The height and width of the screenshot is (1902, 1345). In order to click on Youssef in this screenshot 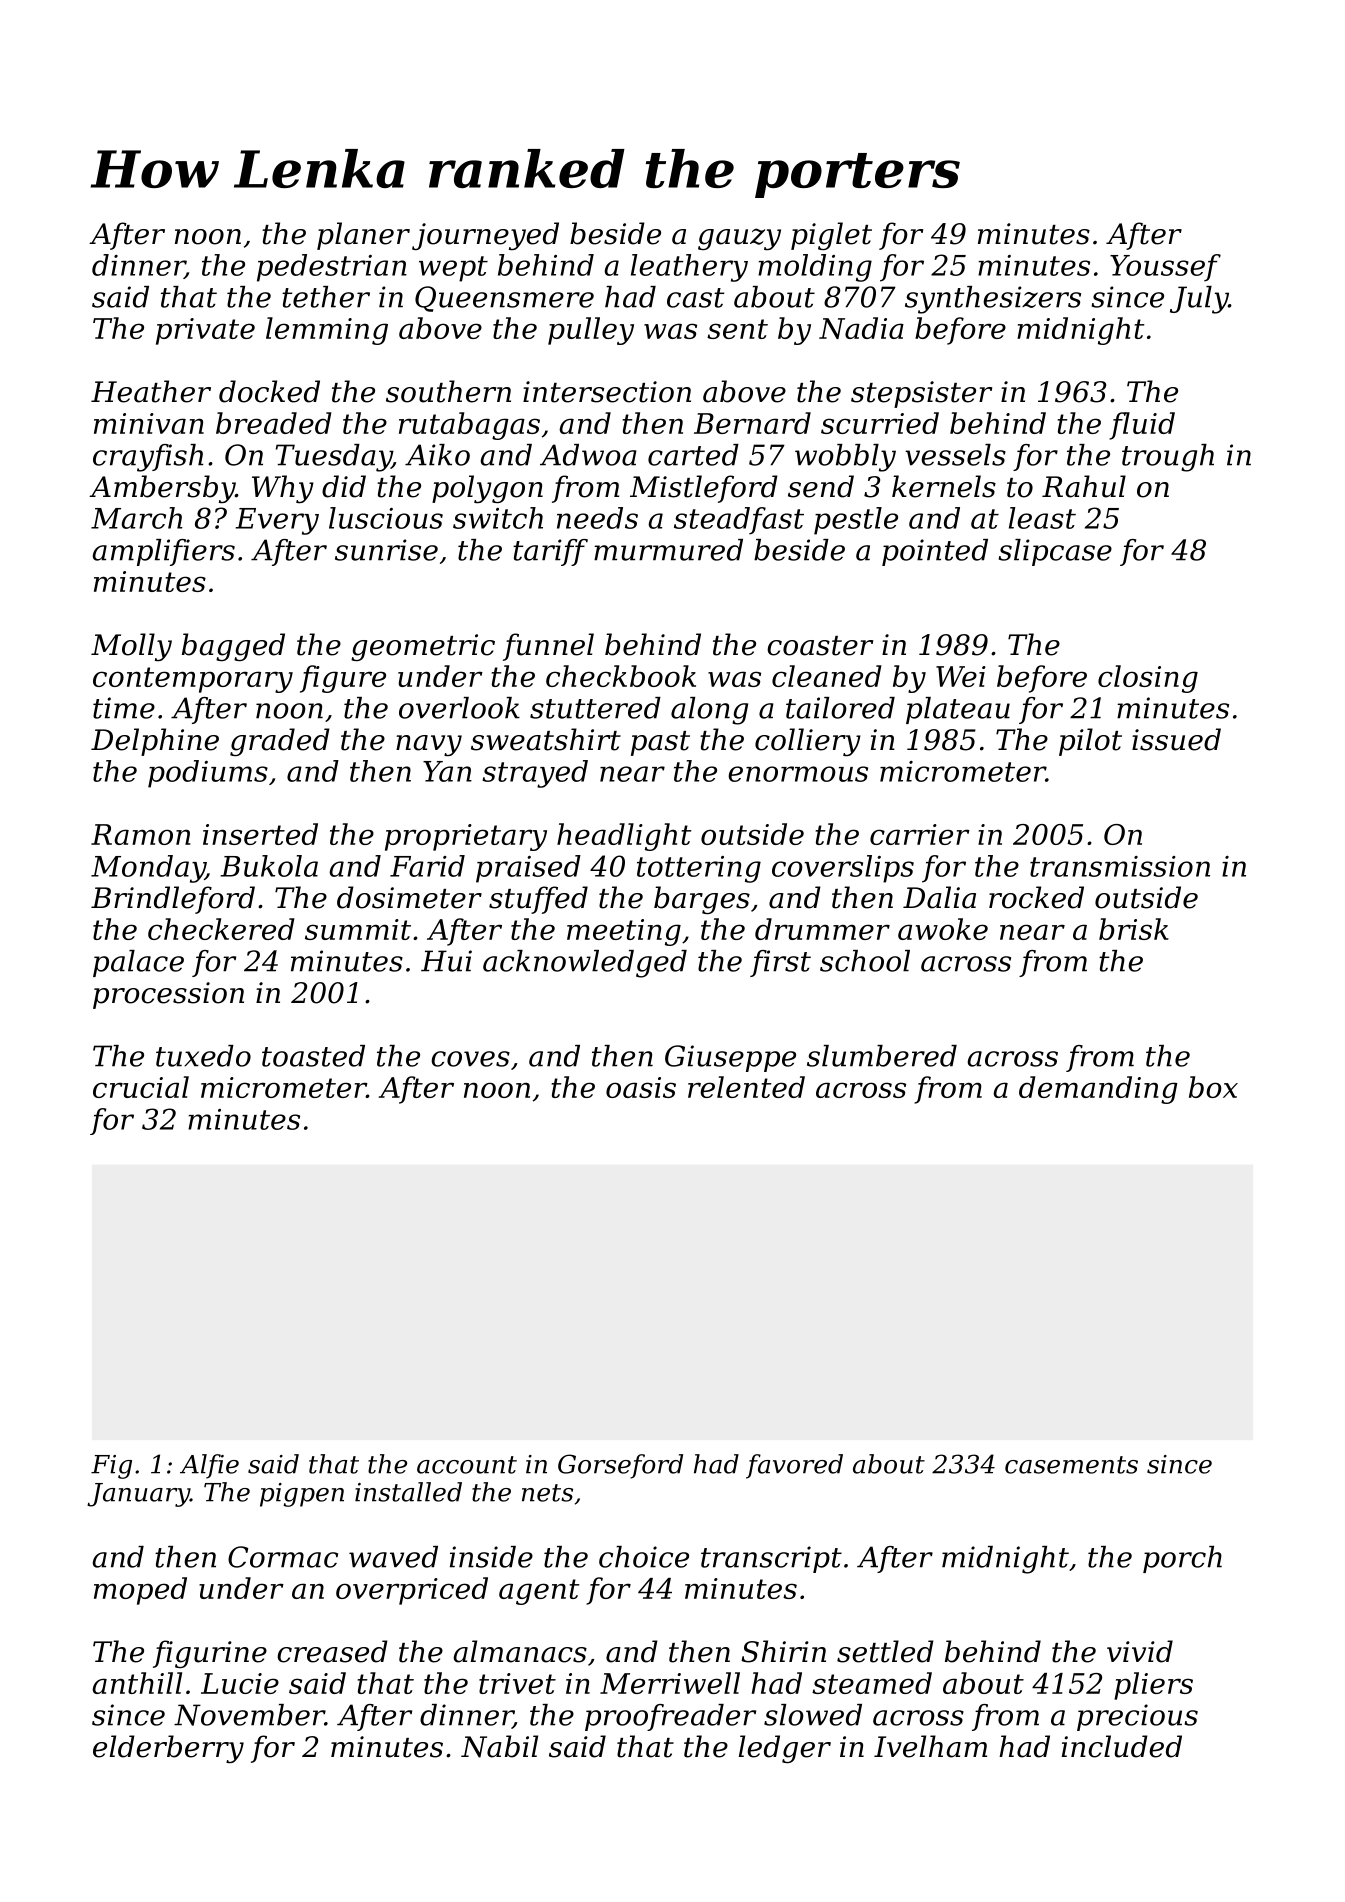, I will do `click(1165, 268)`.
